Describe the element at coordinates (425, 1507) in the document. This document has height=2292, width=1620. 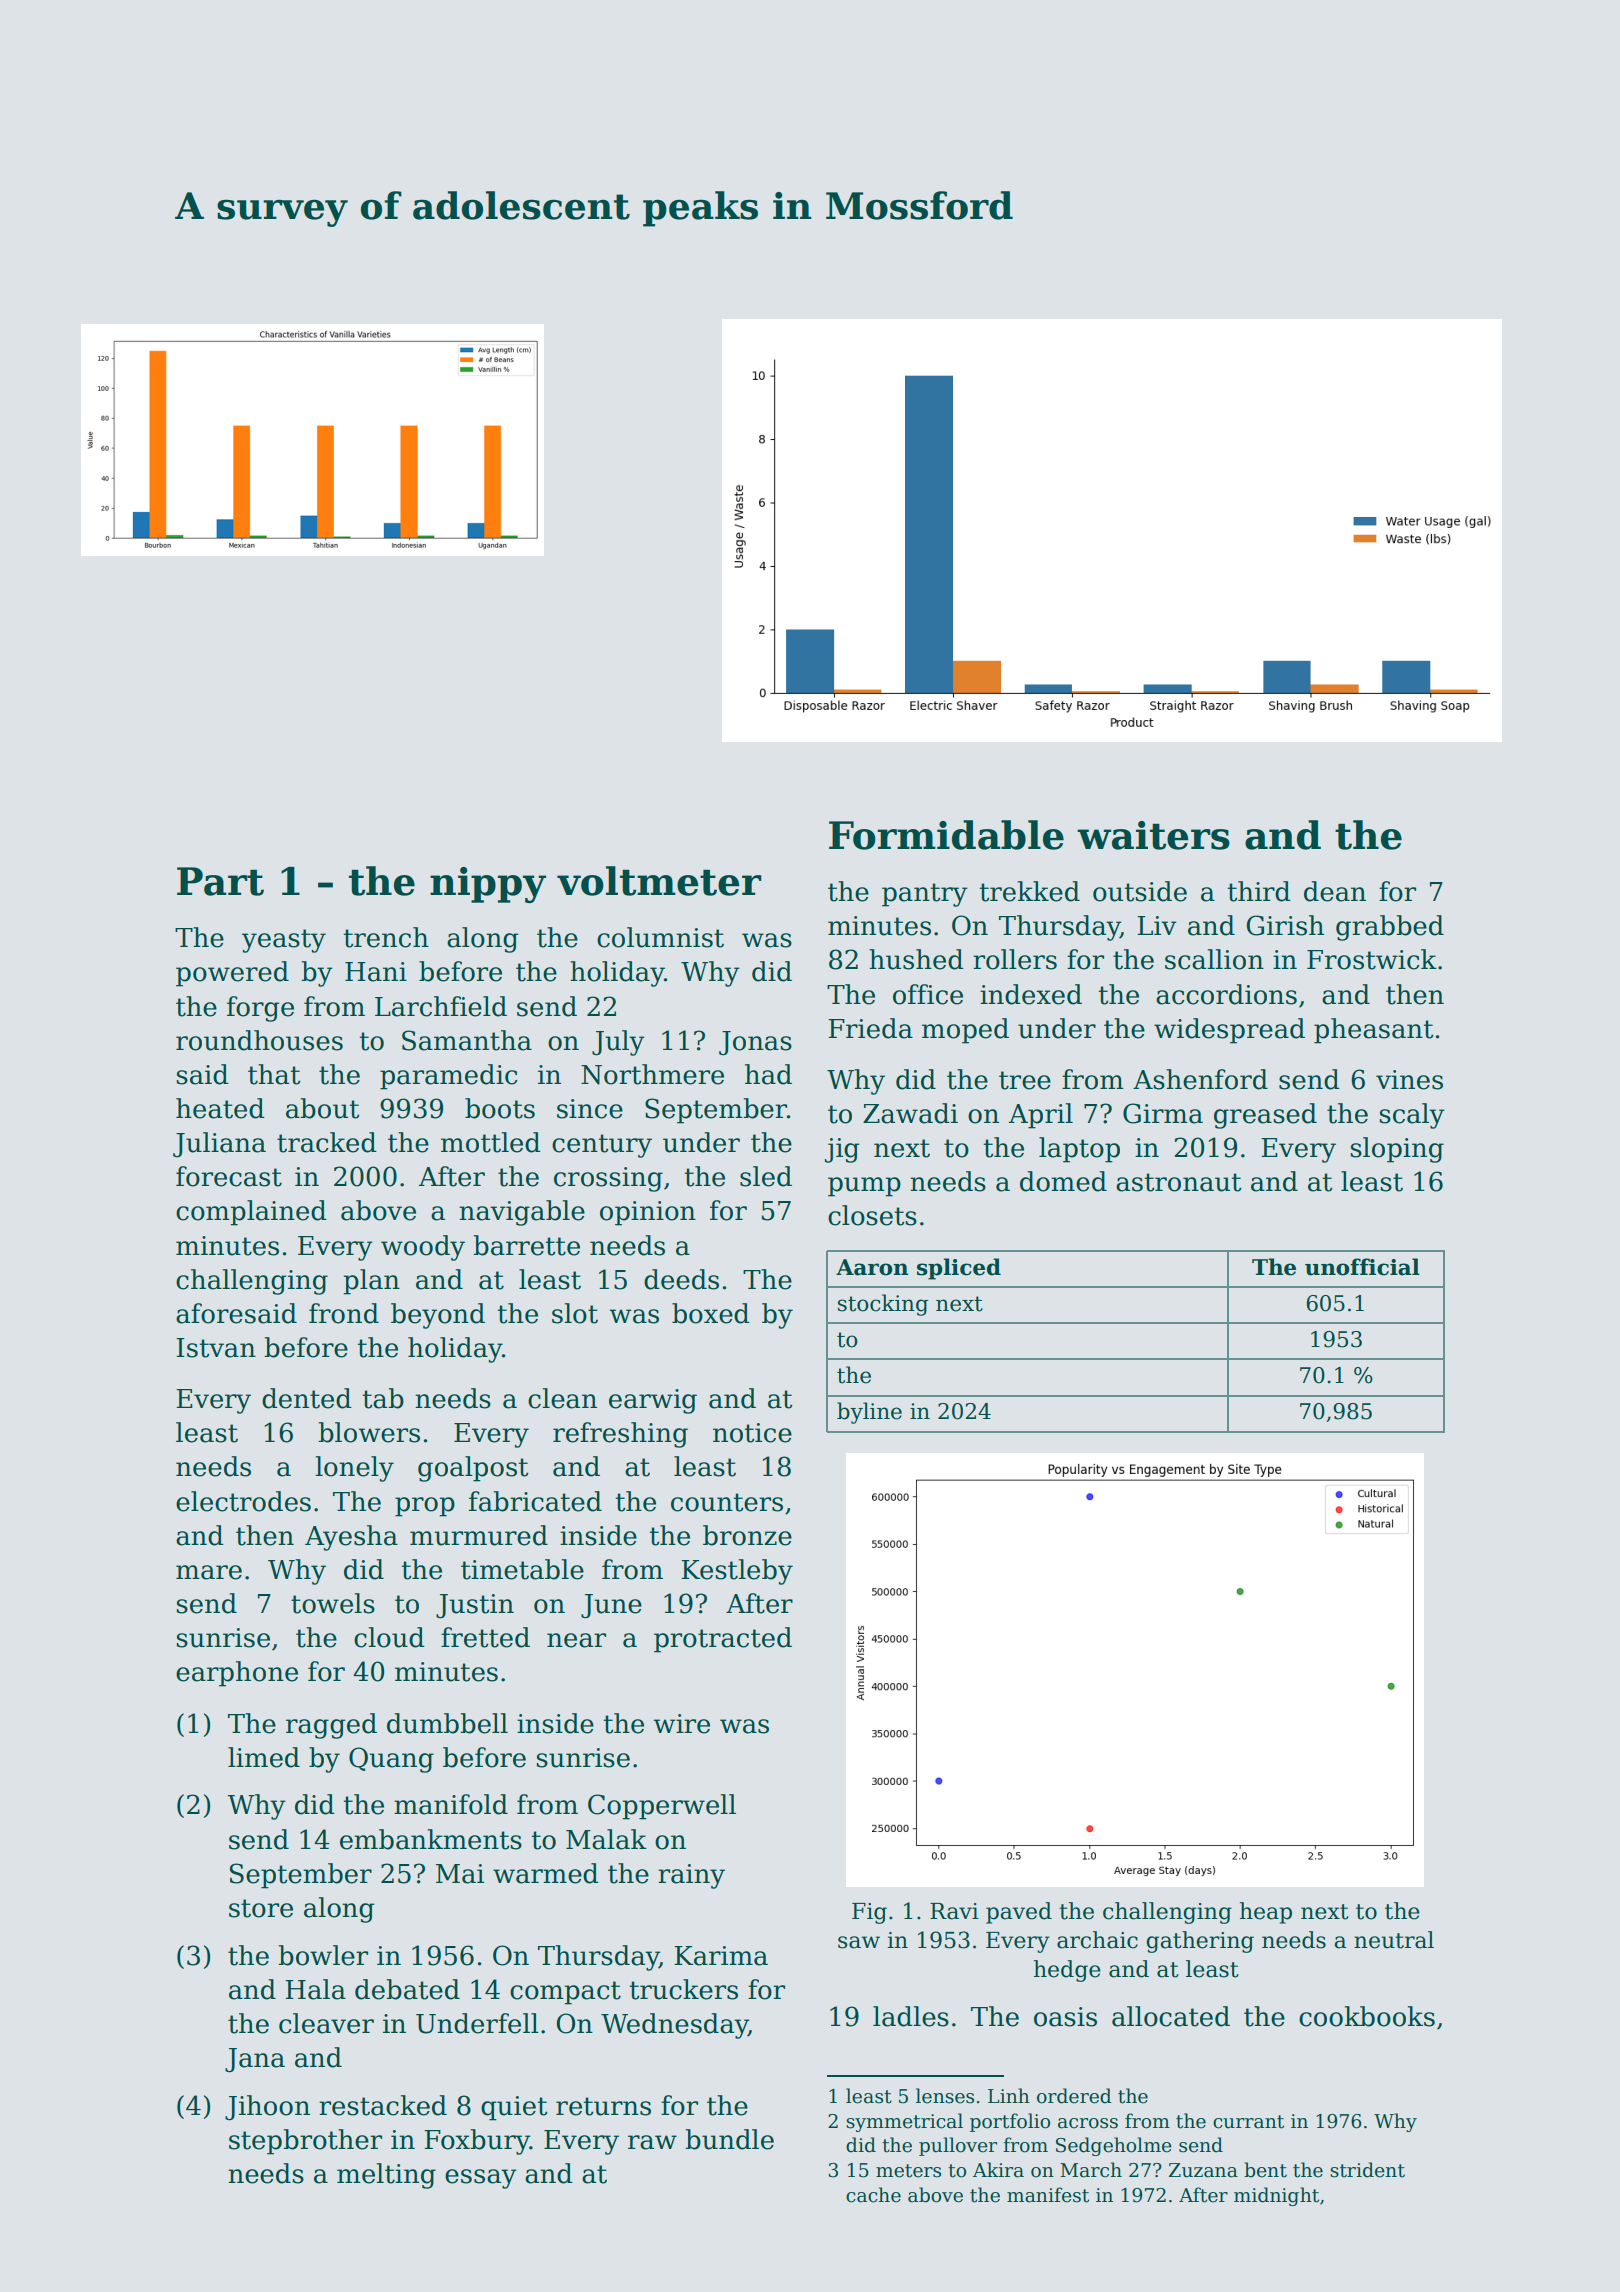
I see `prop` at that location.
